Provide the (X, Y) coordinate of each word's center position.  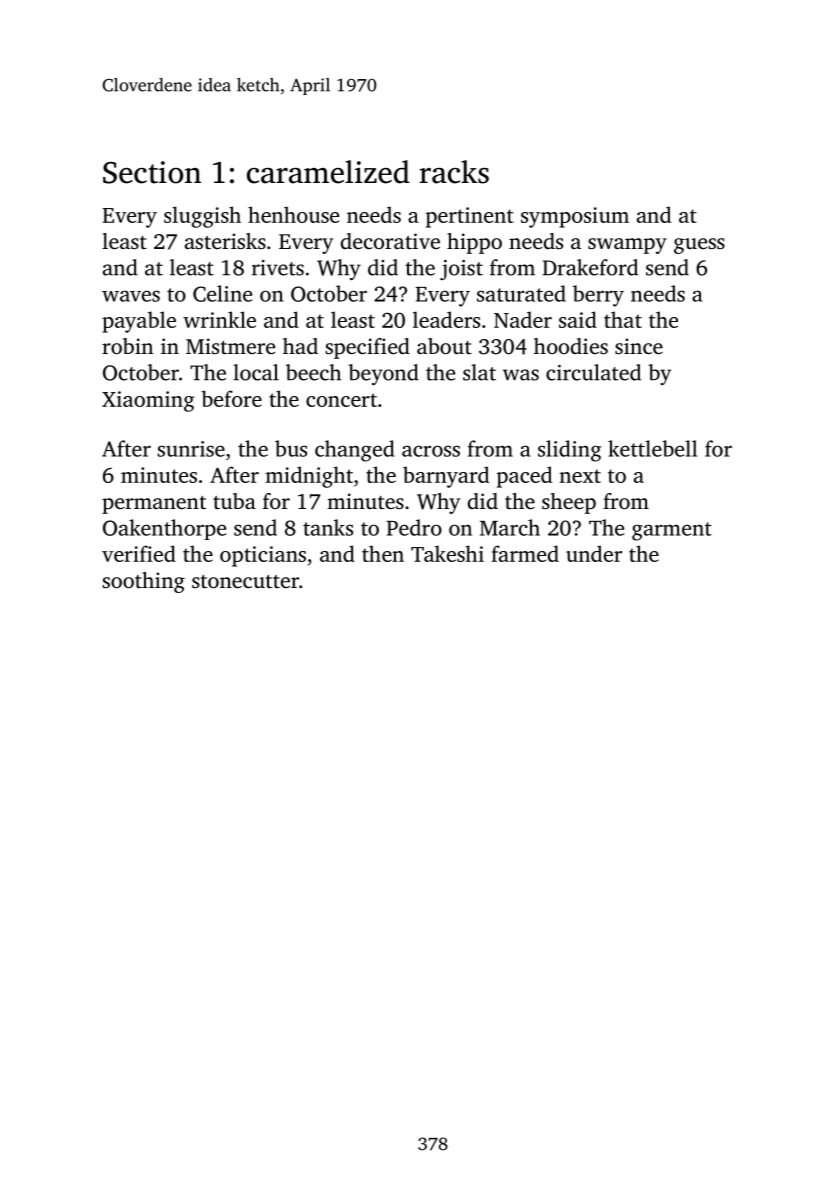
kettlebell (652, 448)
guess (699, 246)
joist (461, 270)
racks (454, 172)
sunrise (191, 449)
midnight (309, 477)
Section (152, 172)
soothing (143, 582)
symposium (575, 217)
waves (131, 296)
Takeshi (447, 553)
